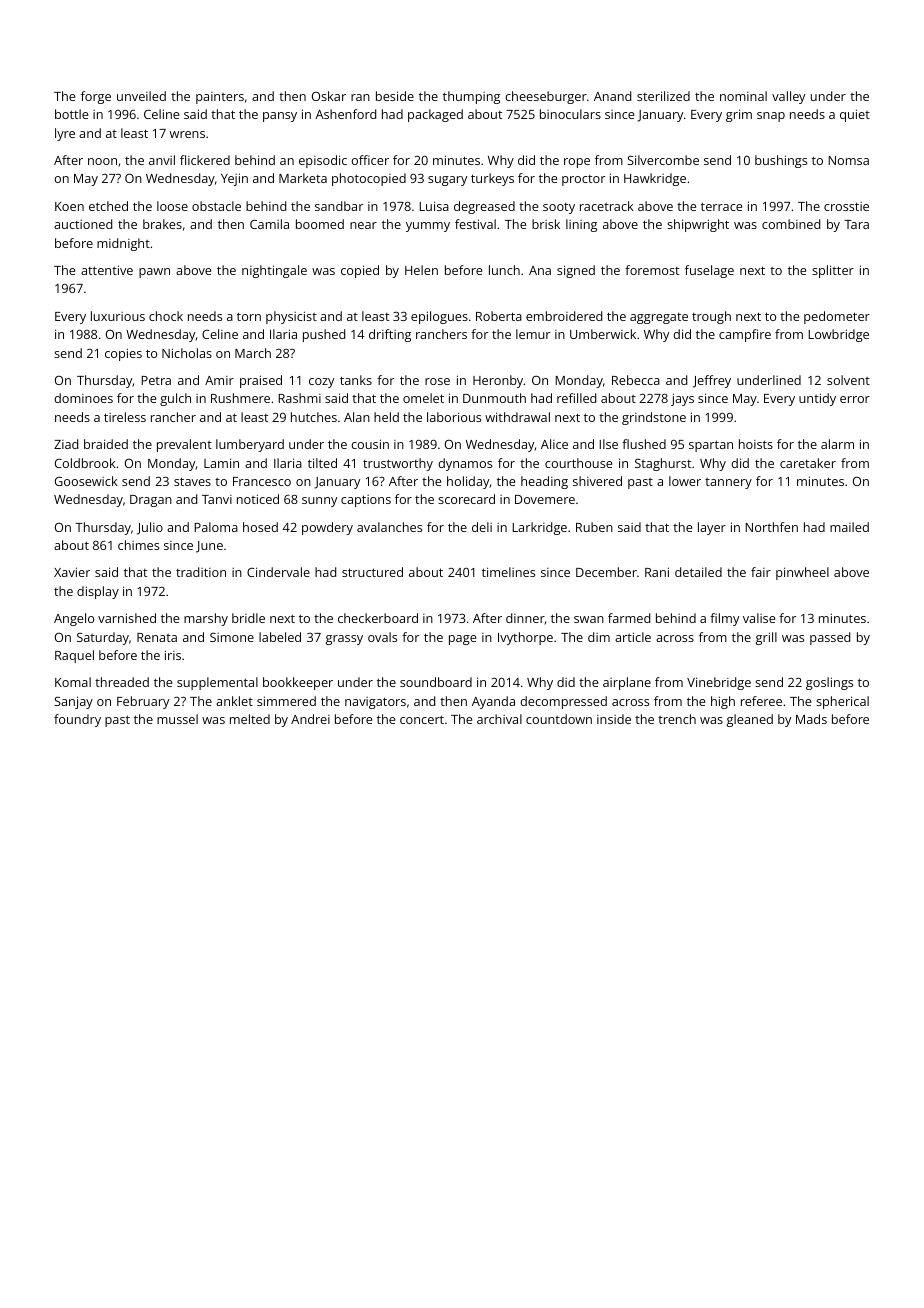 This screenshot has height=1308, width=924. Describe the element at coordinates (471, 97) in the screenshot. I see `thumping` at that location.
